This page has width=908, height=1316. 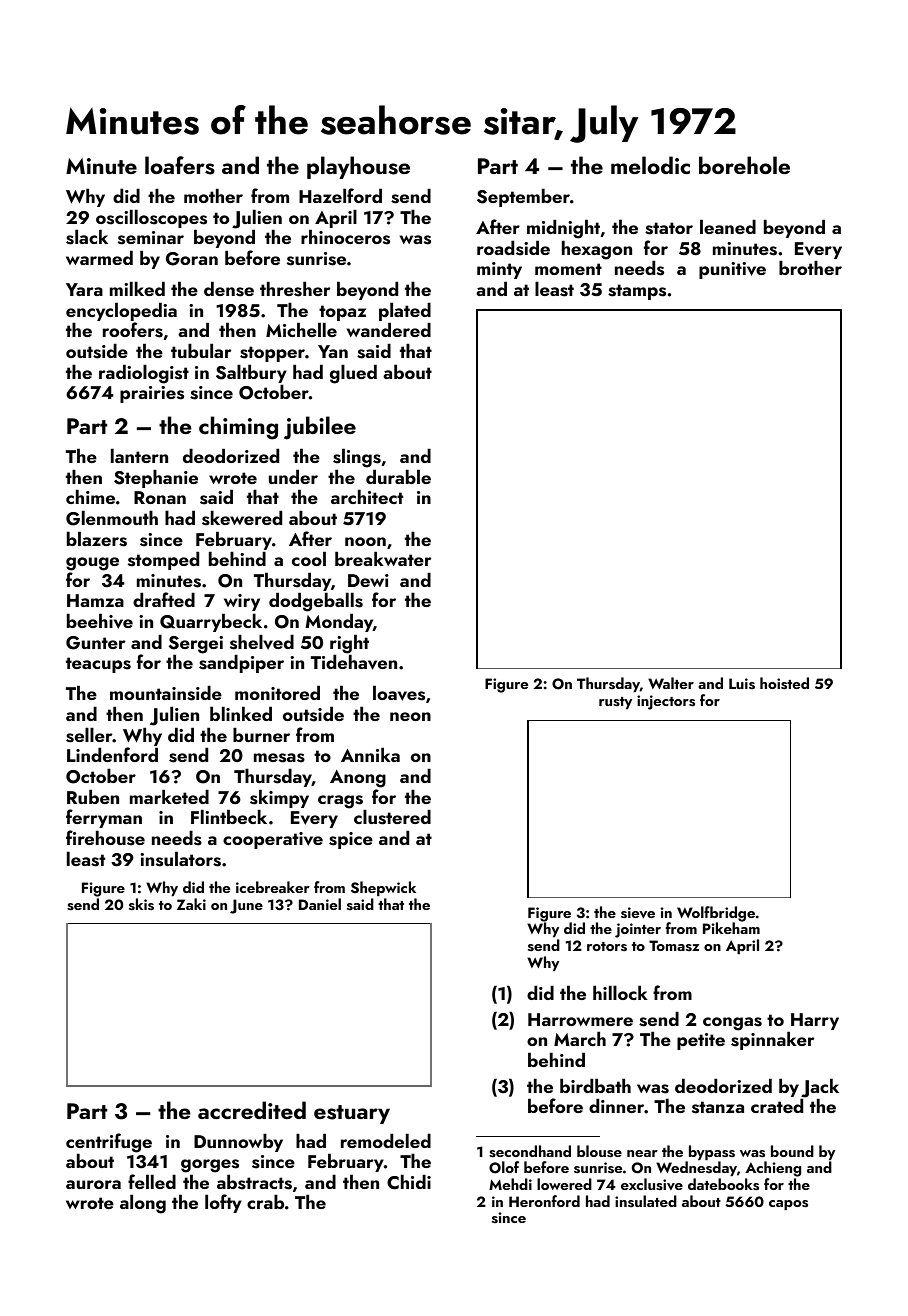 What do you see at coordinates (650, 165) in the page?
I see `melodic` at bounding box center [650, 165].
